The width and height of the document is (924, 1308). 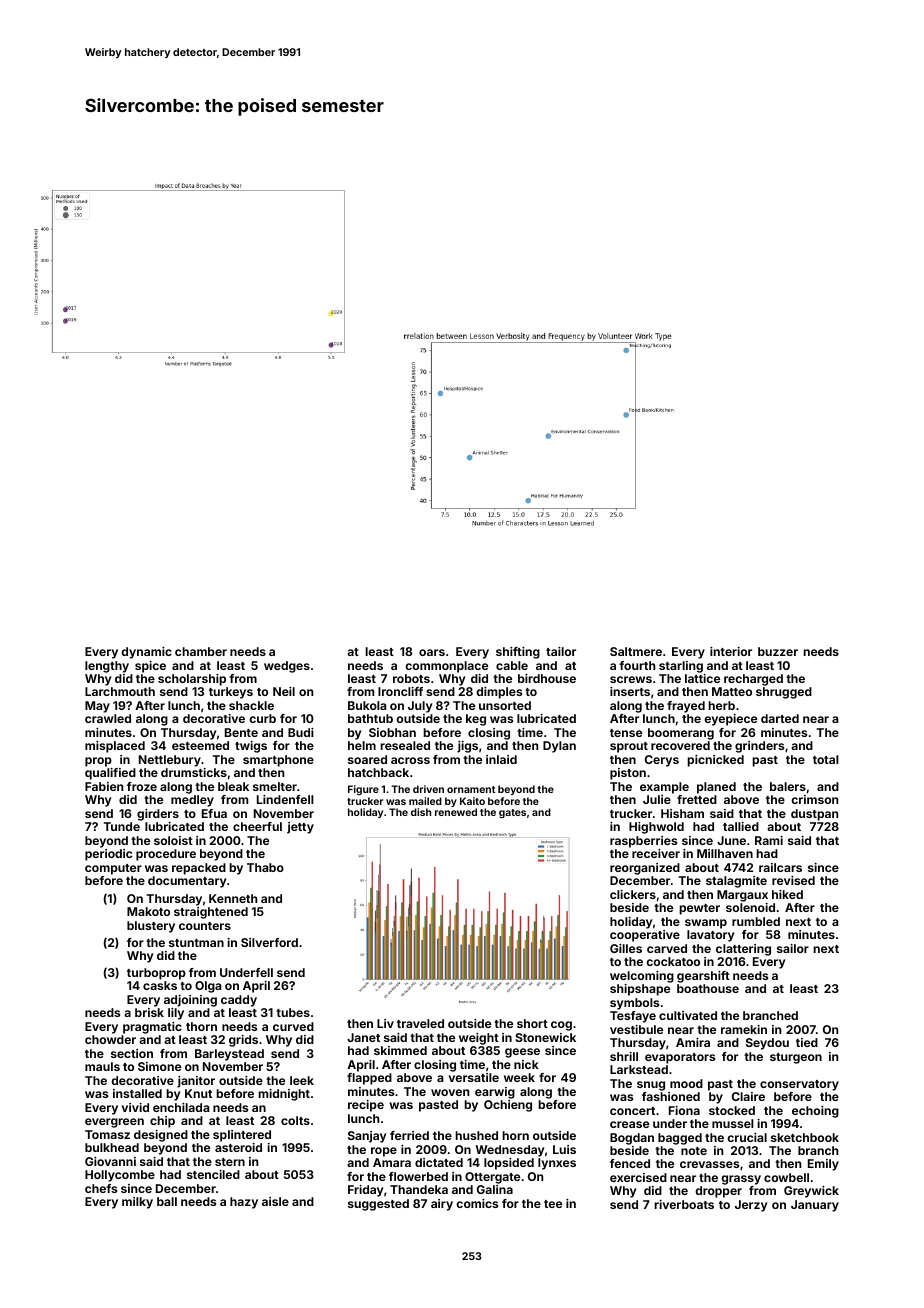 I want to click on drumsticks, so click(x=194, y=772).
